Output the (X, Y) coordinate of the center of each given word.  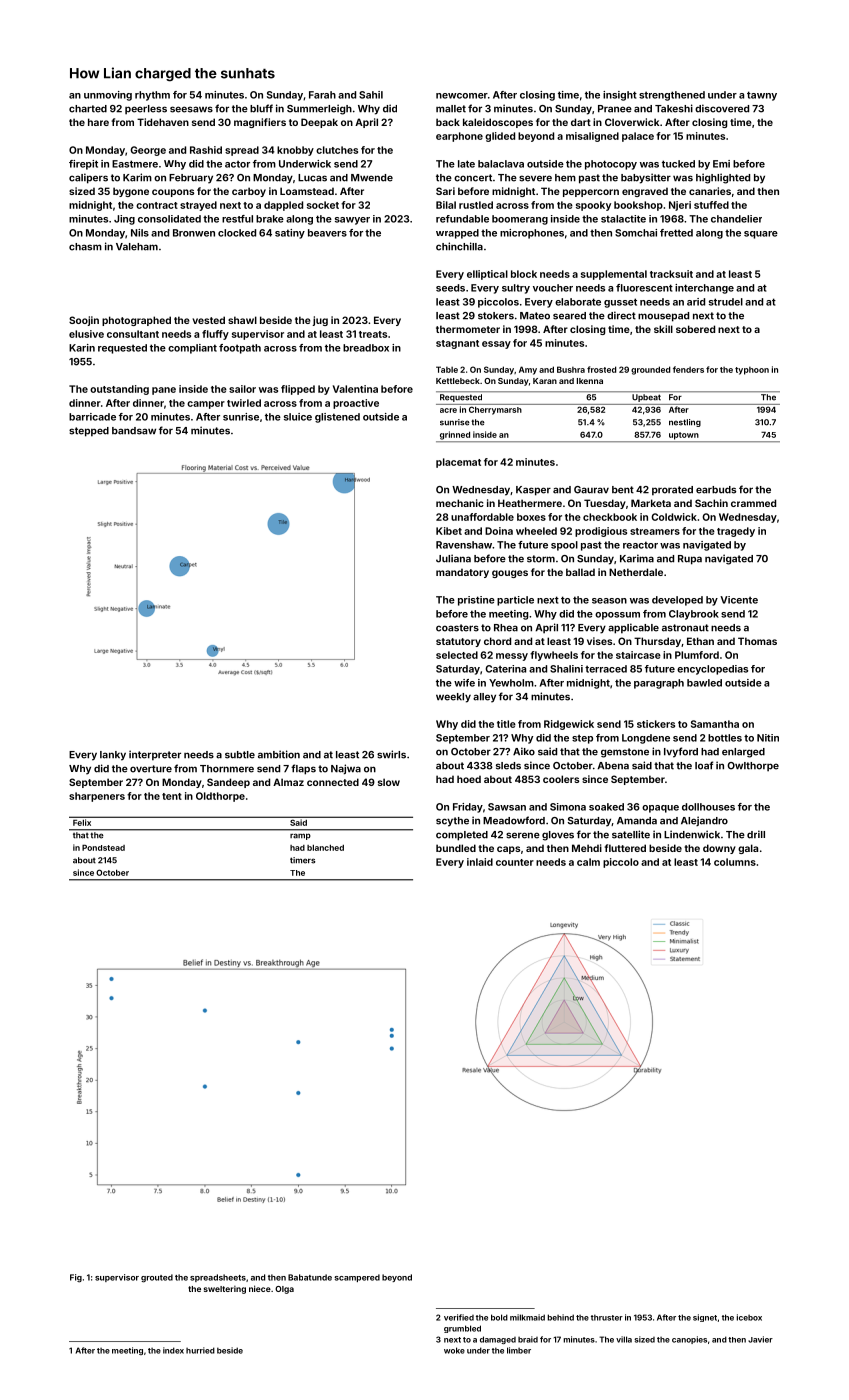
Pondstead (103, 847)
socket (323, 205)
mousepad (663, 317)
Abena (613, 766)
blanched (325, 848)
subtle (240, 755)
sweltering (225, 1290)
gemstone (625, 753)
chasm (85, 247)
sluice (298, 417)
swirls (391, 754)
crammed (753, 503)
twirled (244, 403)
